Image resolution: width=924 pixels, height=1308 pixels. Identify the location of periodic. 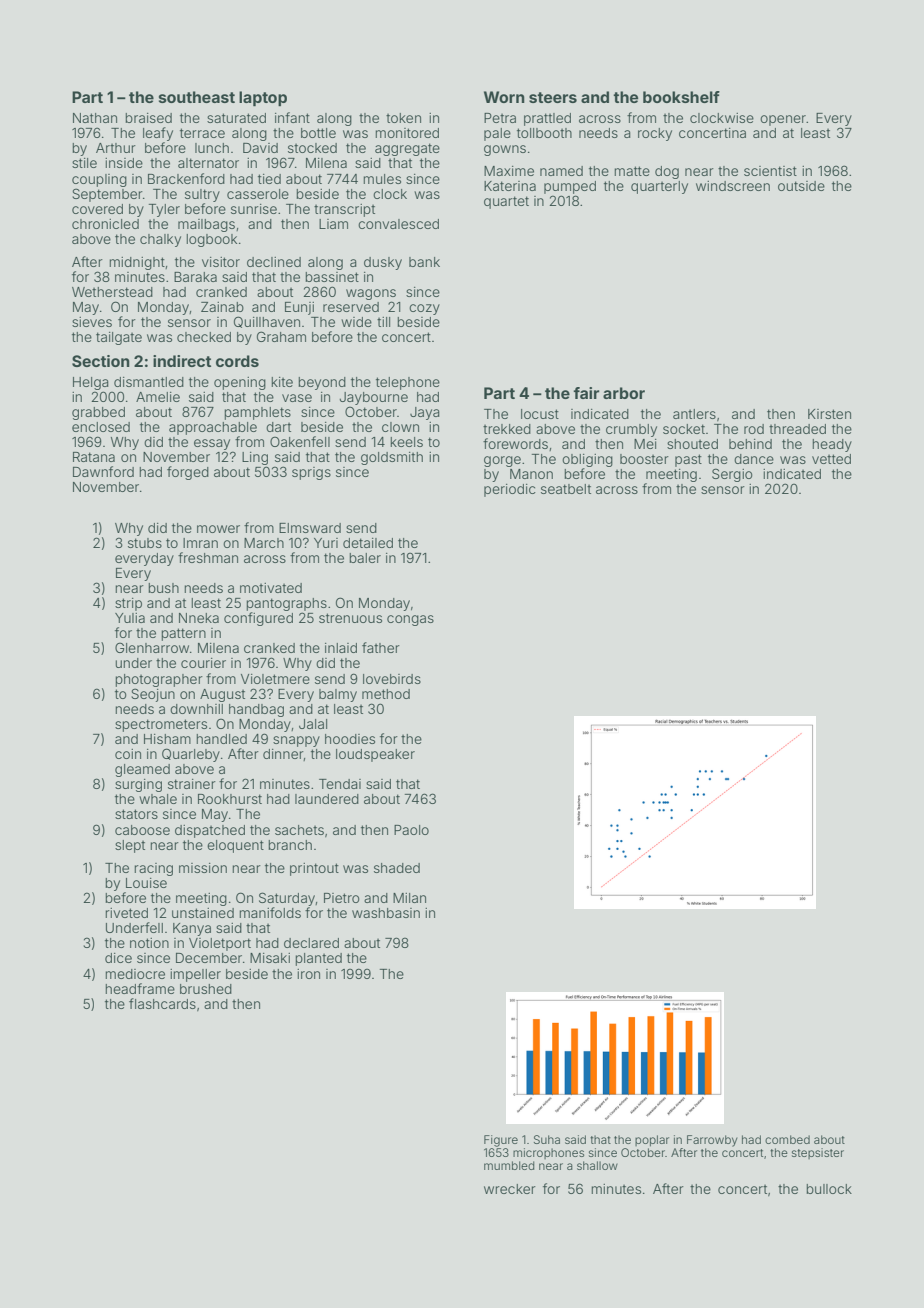
(510, 490).
